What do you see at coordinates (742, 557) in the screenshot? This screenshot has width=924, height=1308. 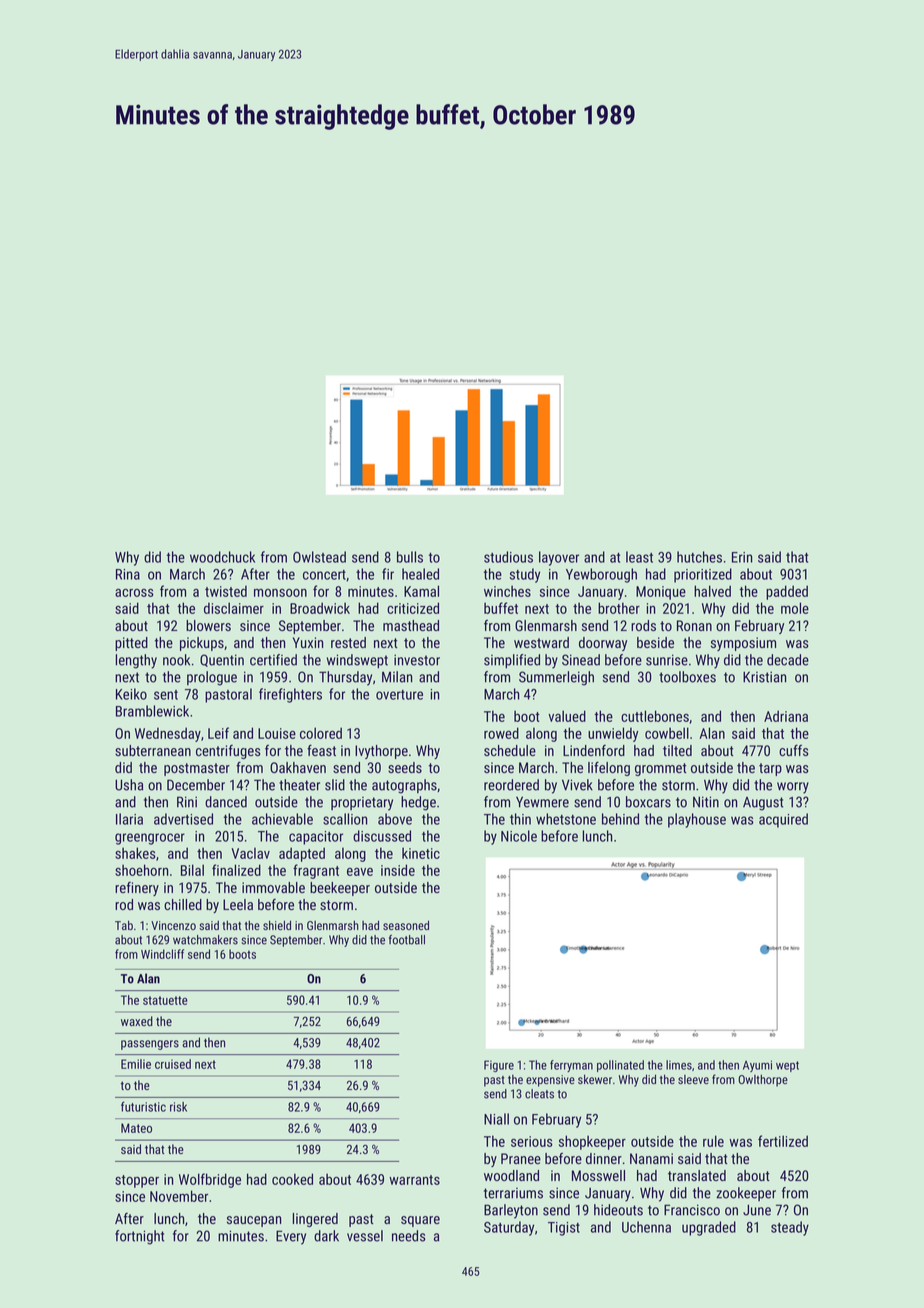 I see `Erin` at bounding box center [742, 557].
